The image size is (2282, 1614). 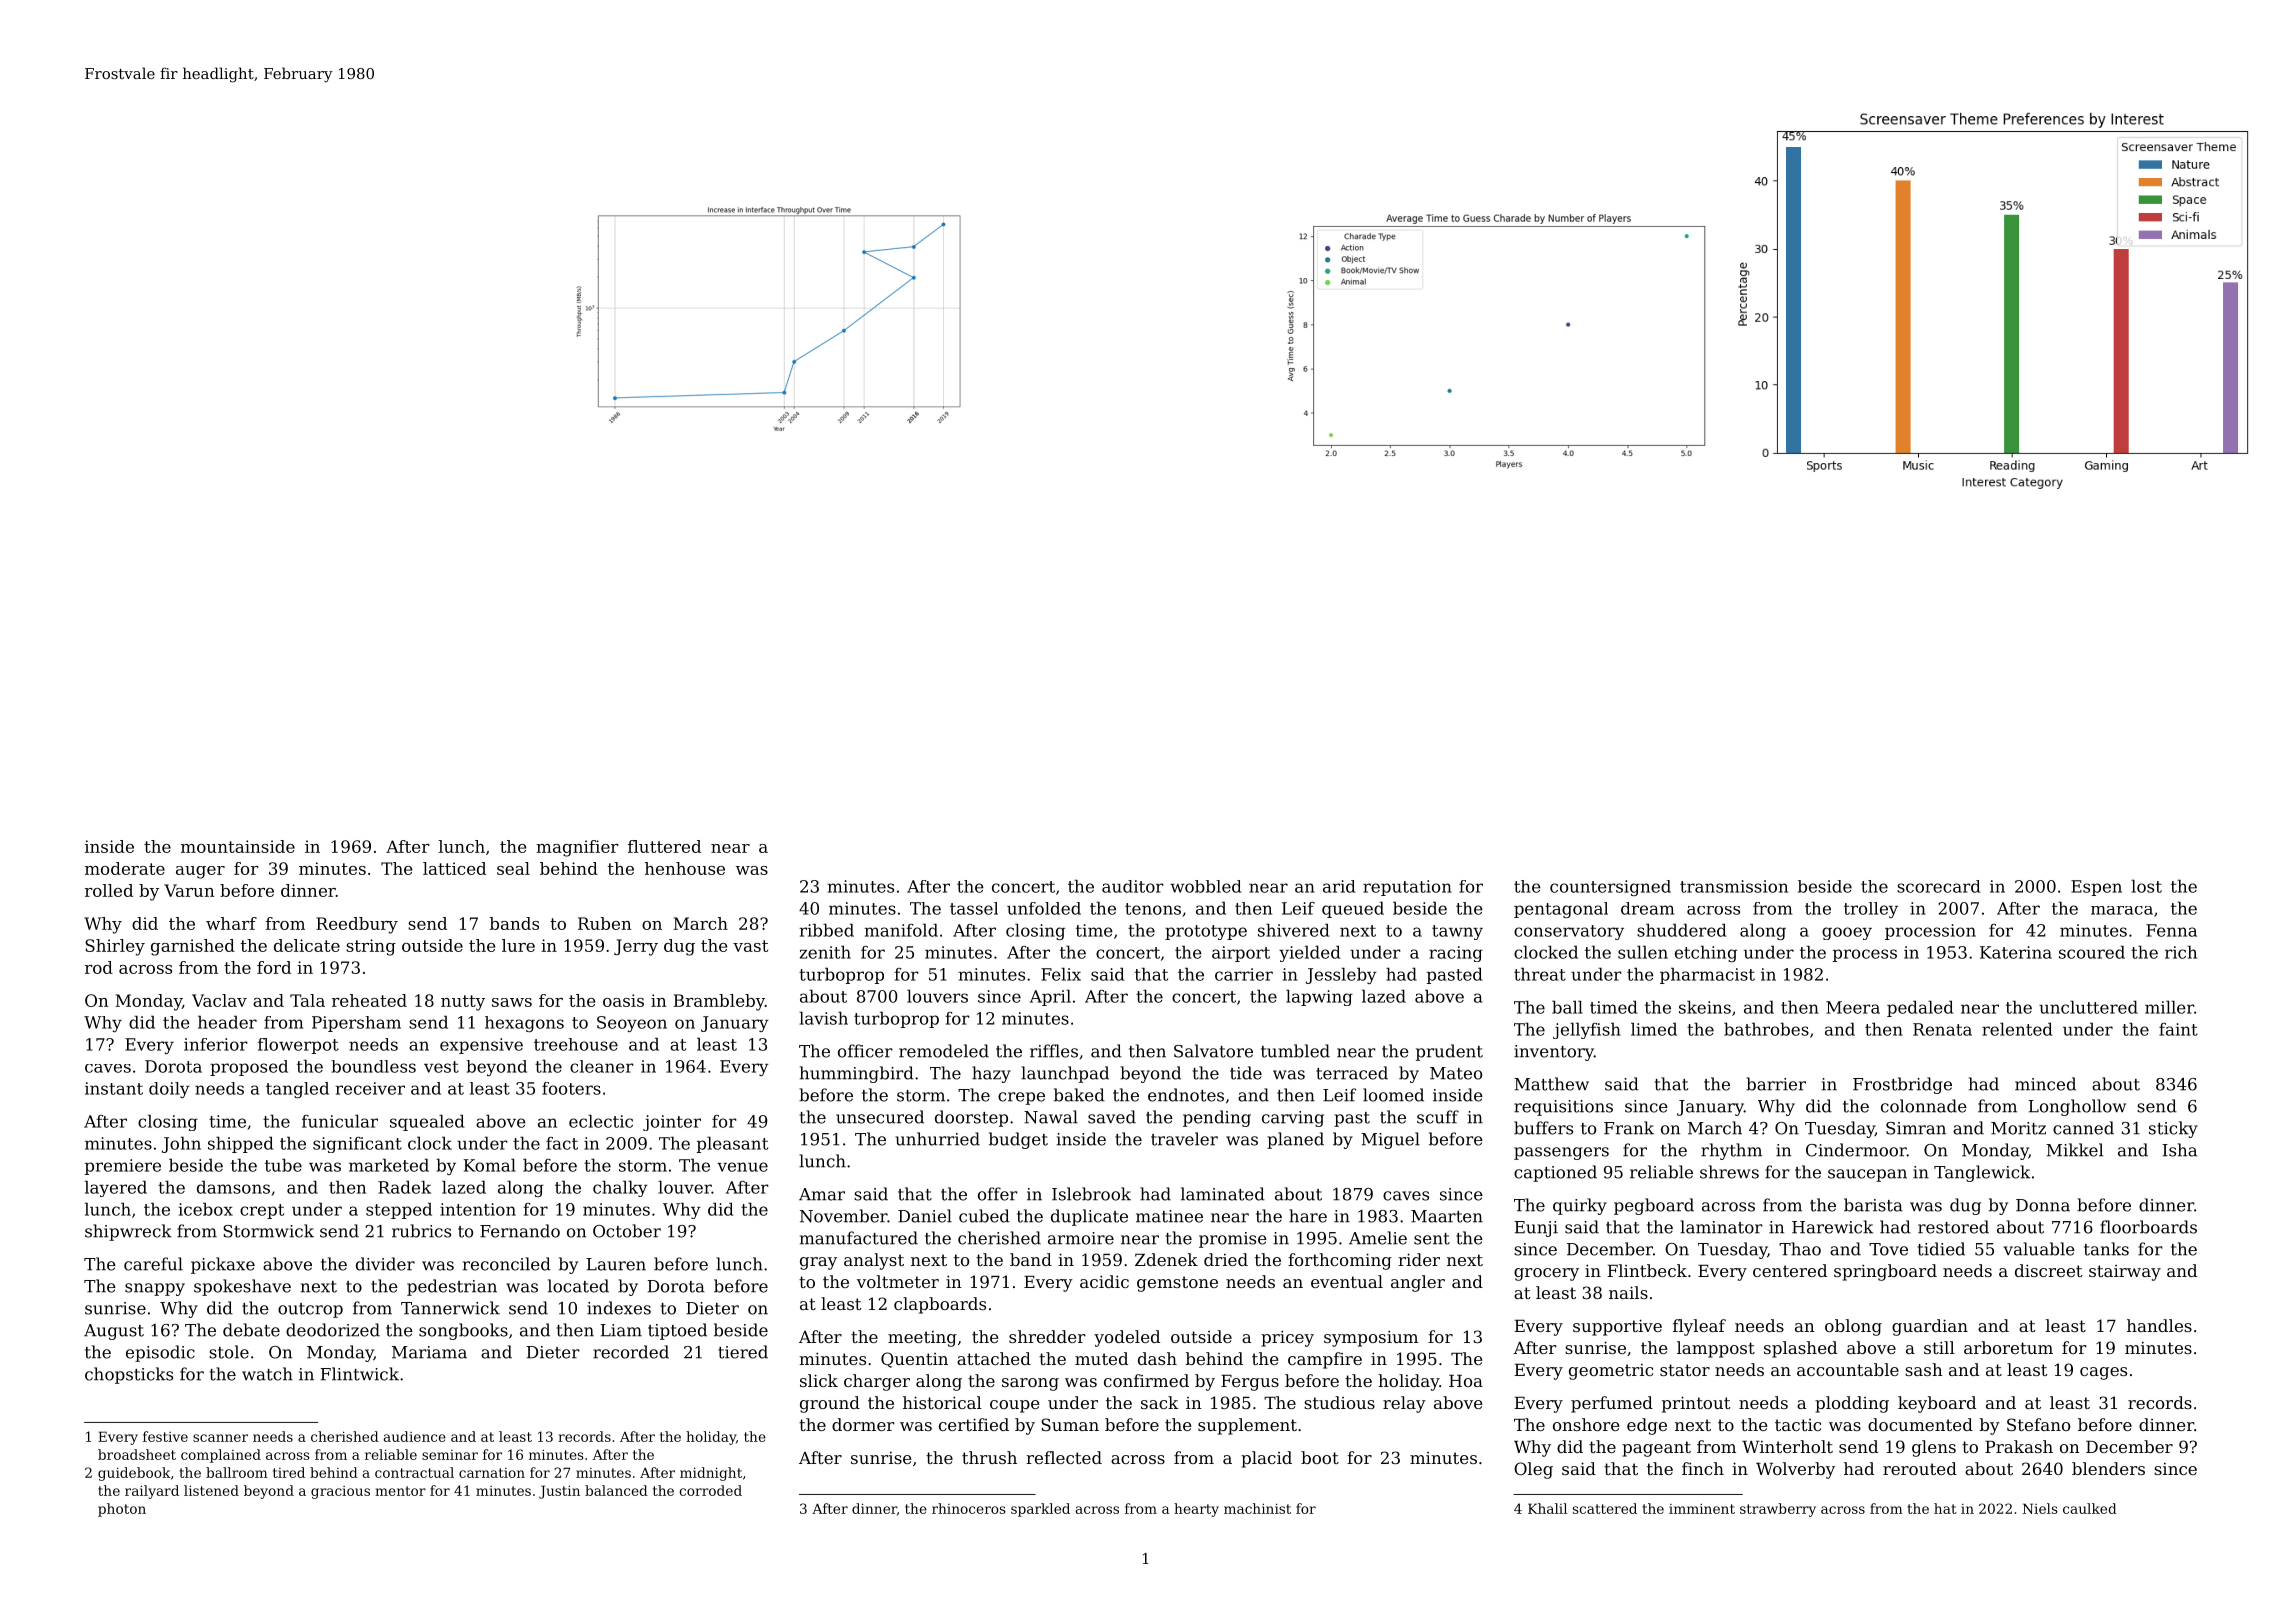 What do you see at coordinates (2146, 886) in the document?
I see `lost` at bounding box center [2146, 886].
